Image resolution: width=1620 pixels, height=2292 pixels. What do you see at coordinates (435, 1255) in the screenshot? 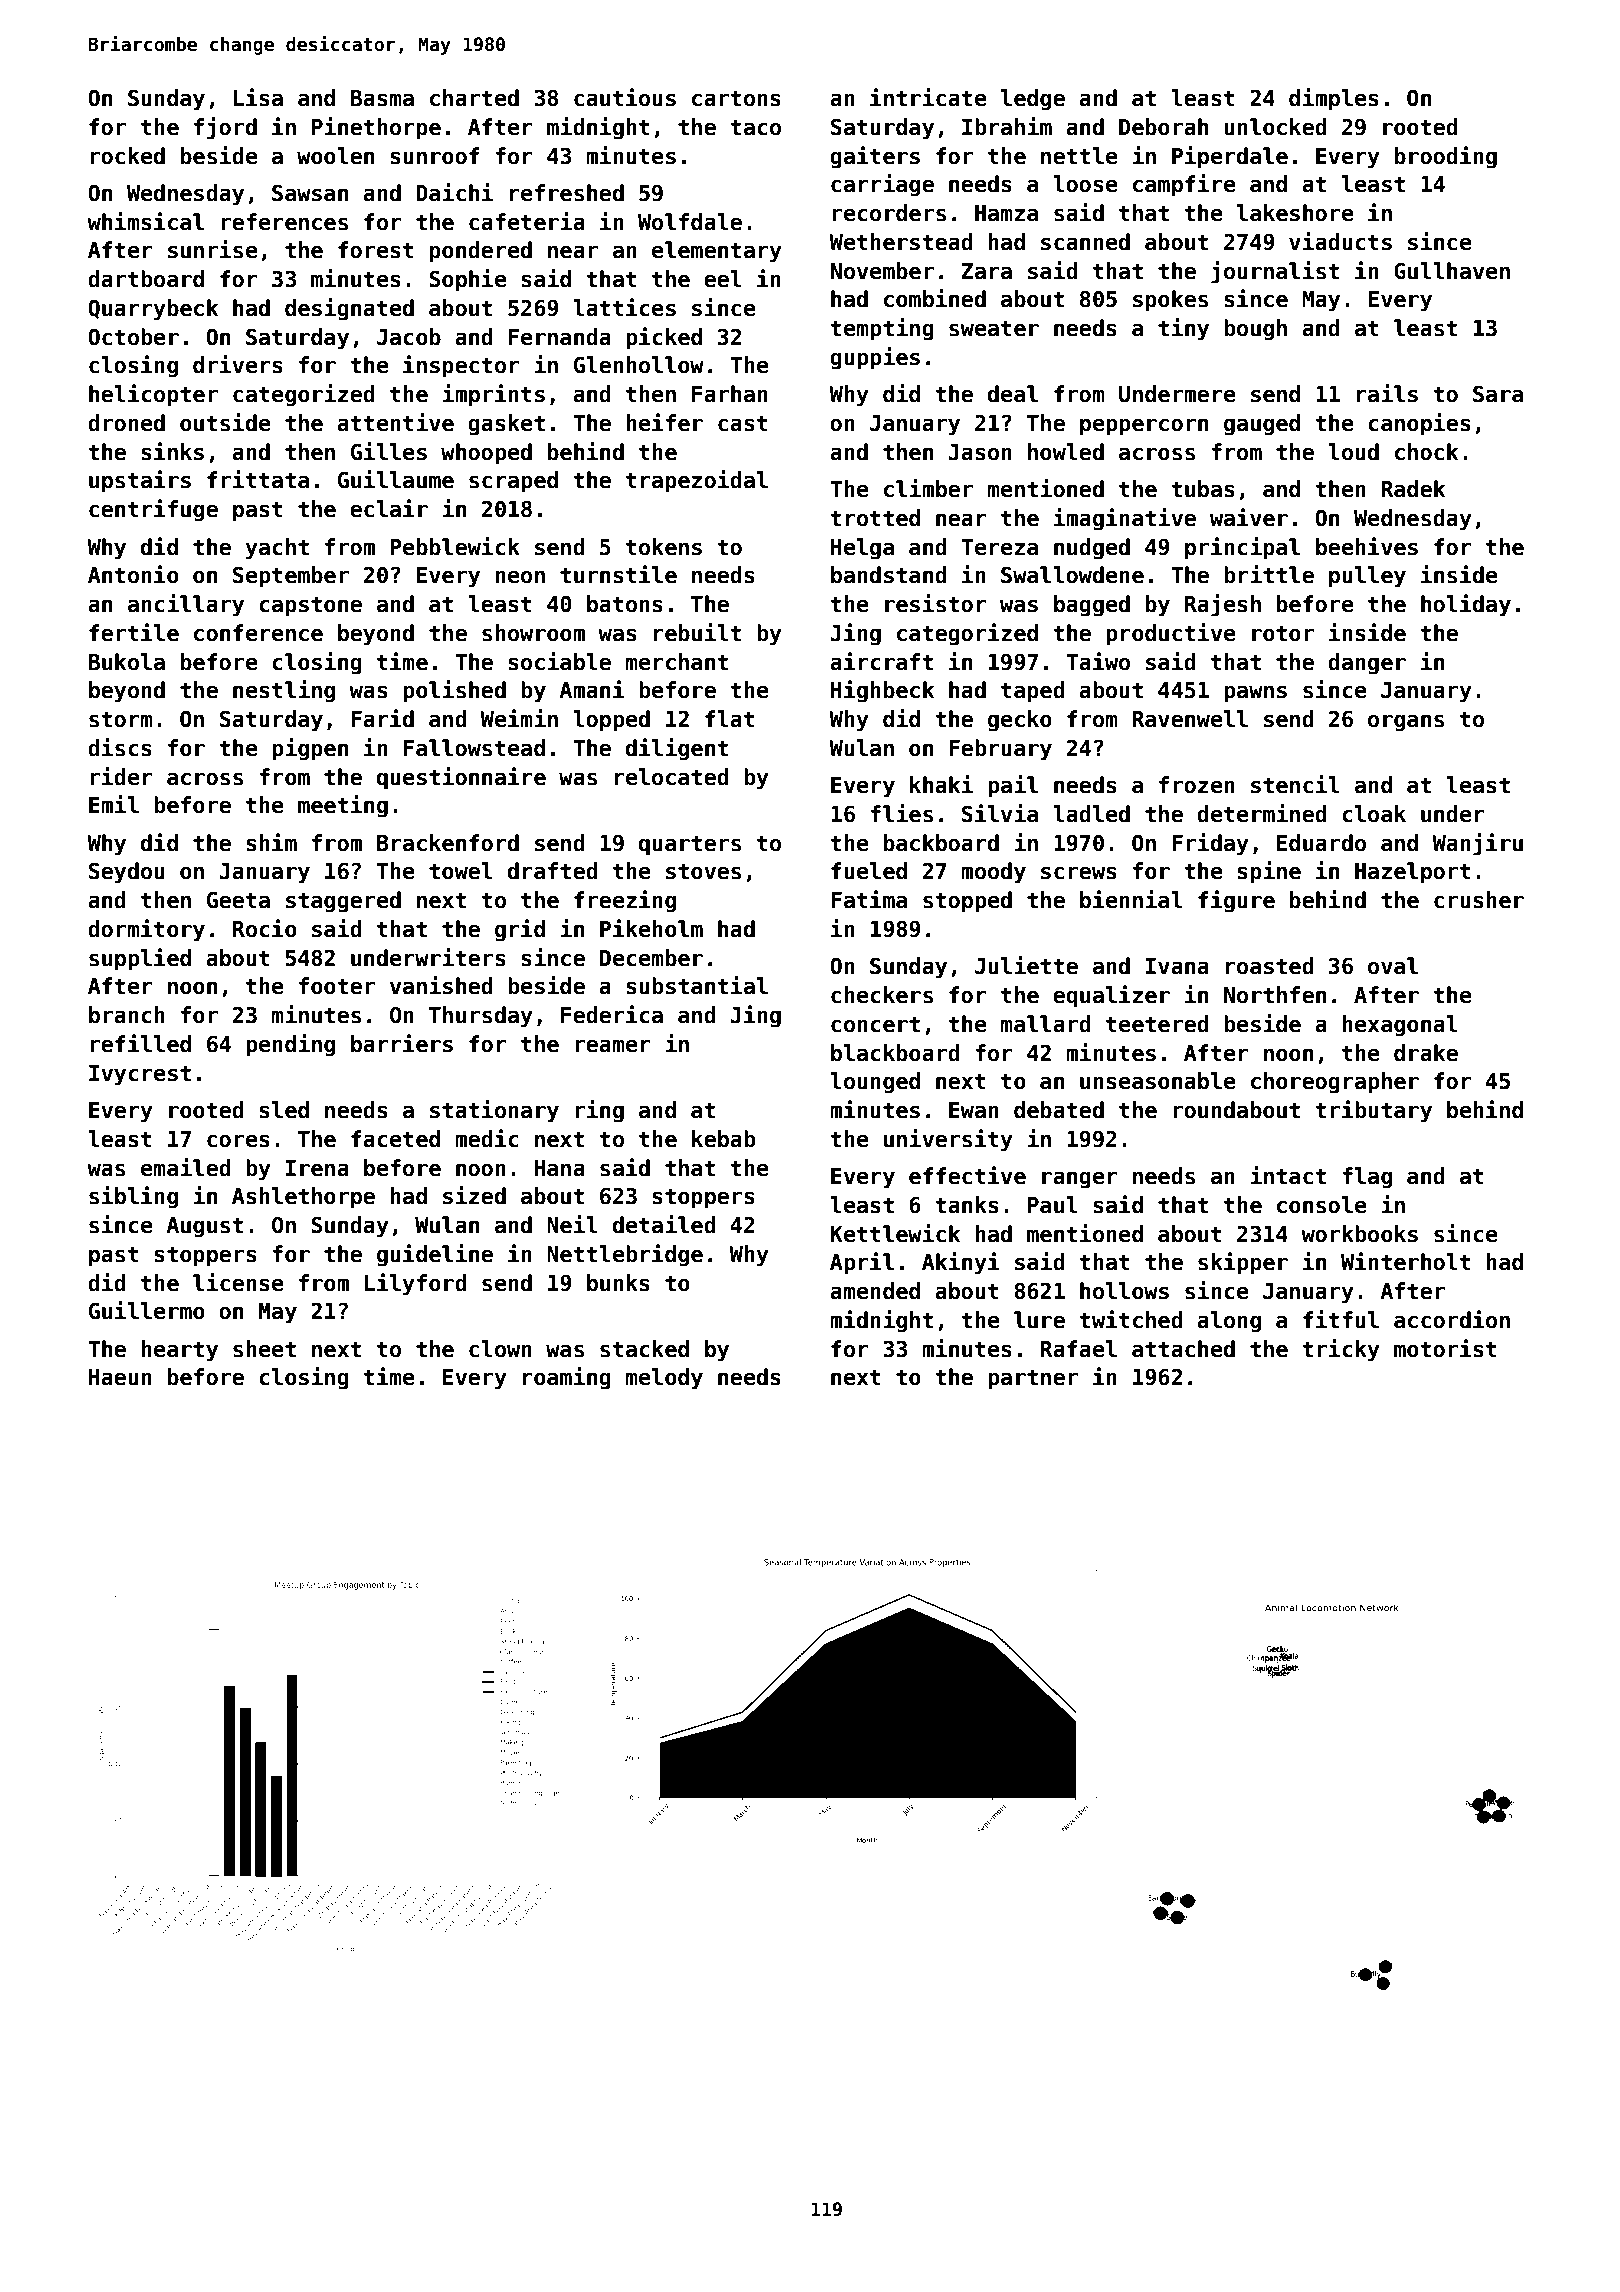
I see `guideline` at bounding box center [435, 1255].
